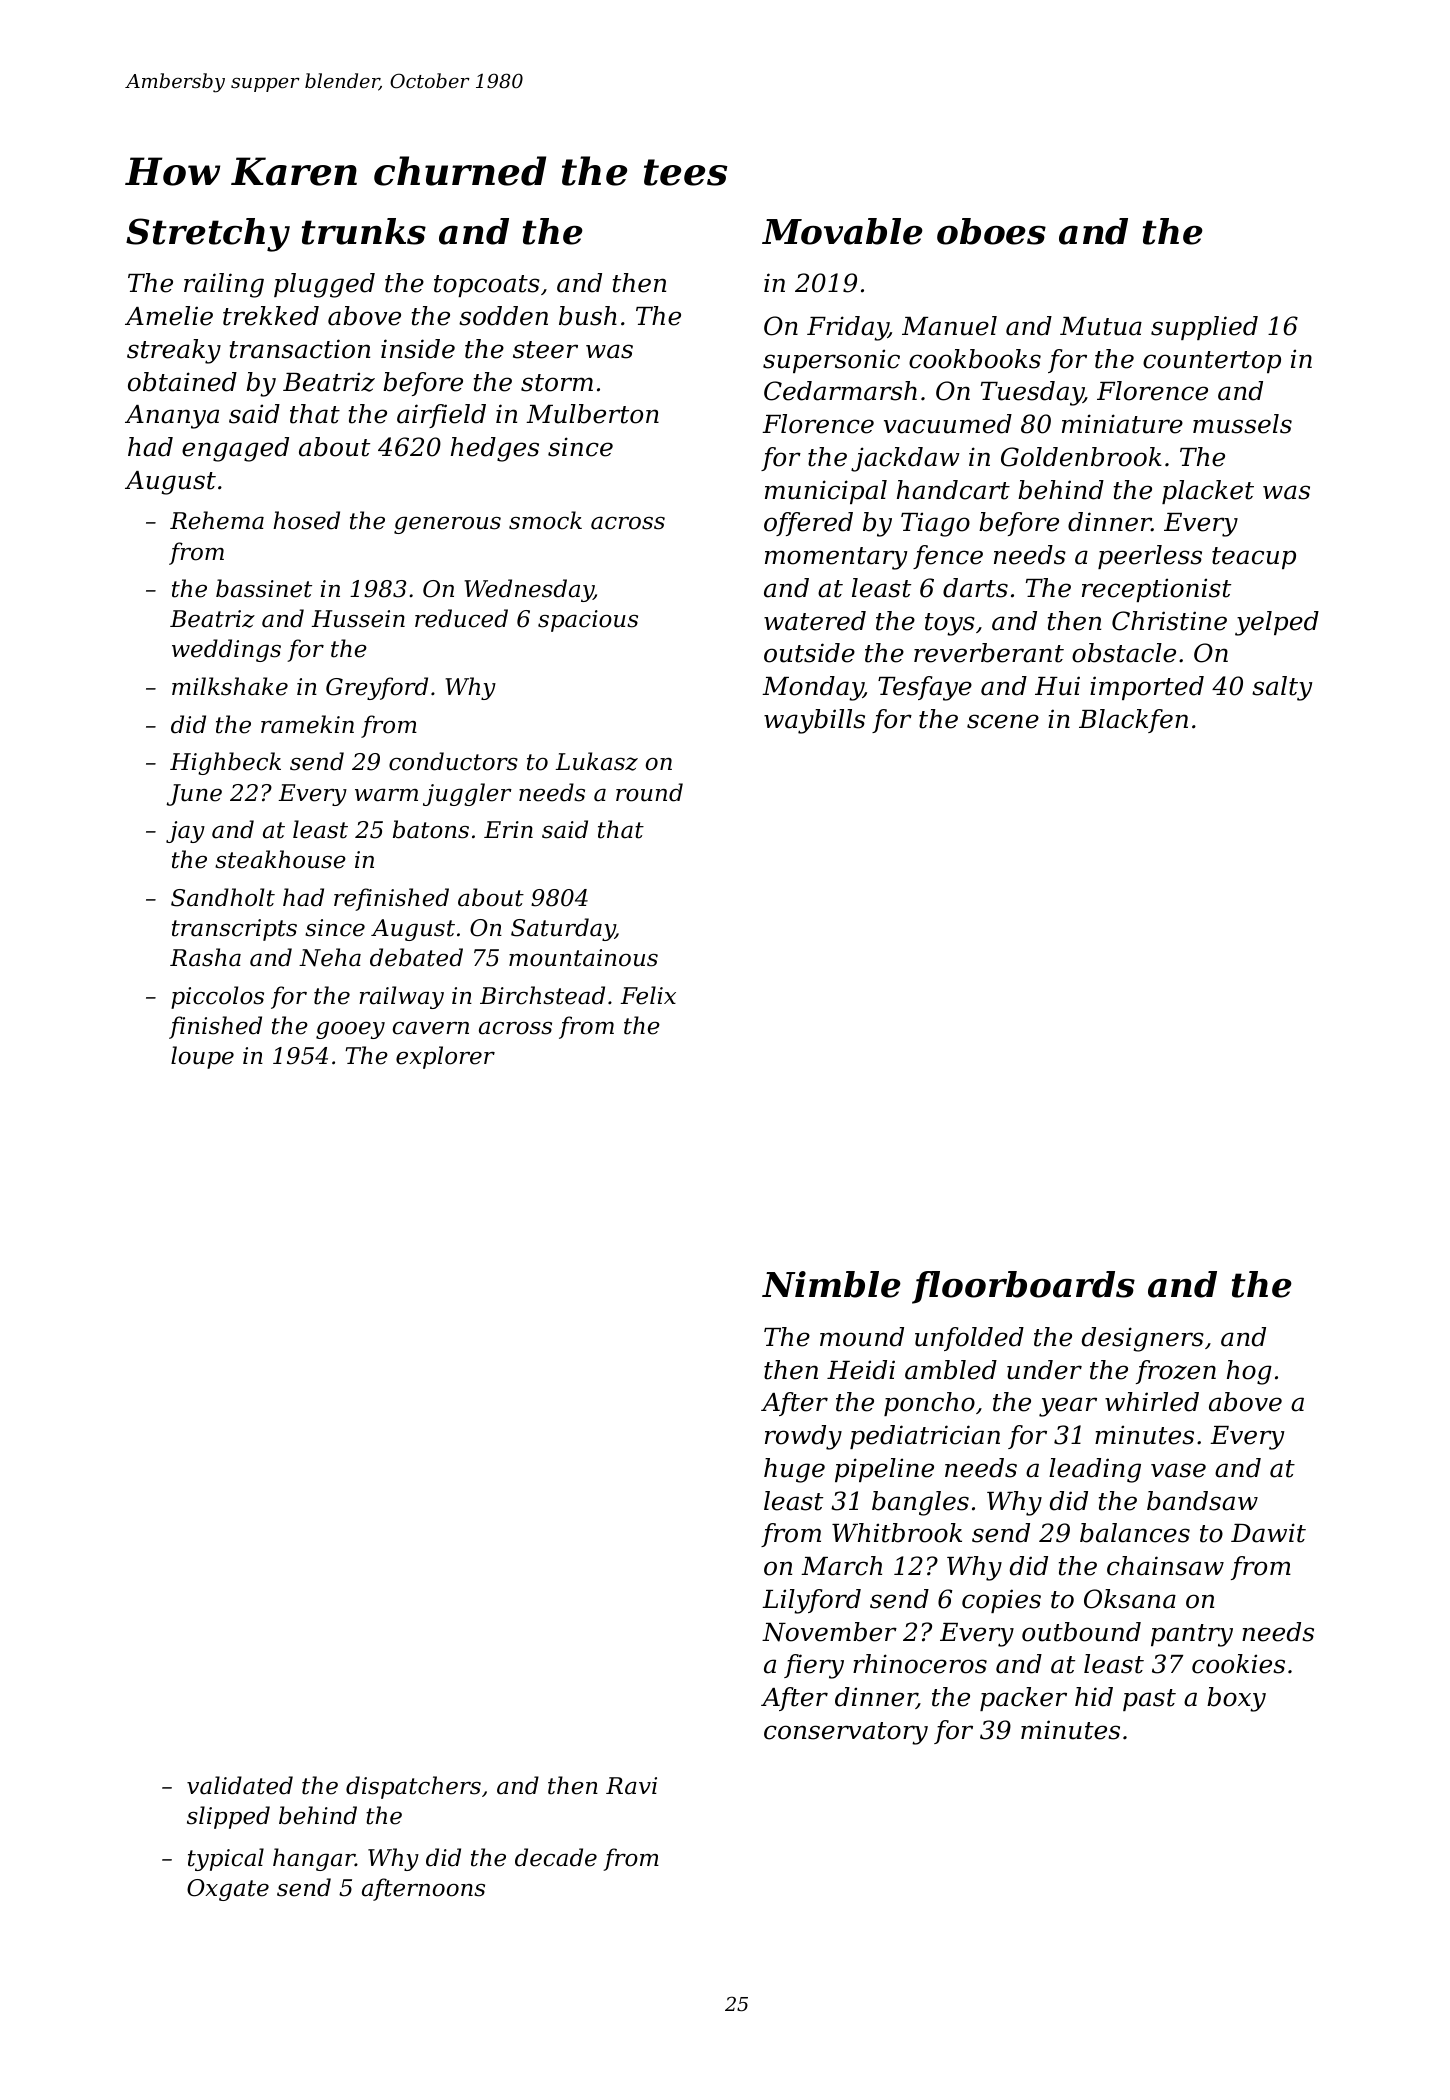 The width and height of the screenshot is (1450, 2100). Describe the element at coordinates (1208, 492) in the screenshot. I see `placket` at that location.
